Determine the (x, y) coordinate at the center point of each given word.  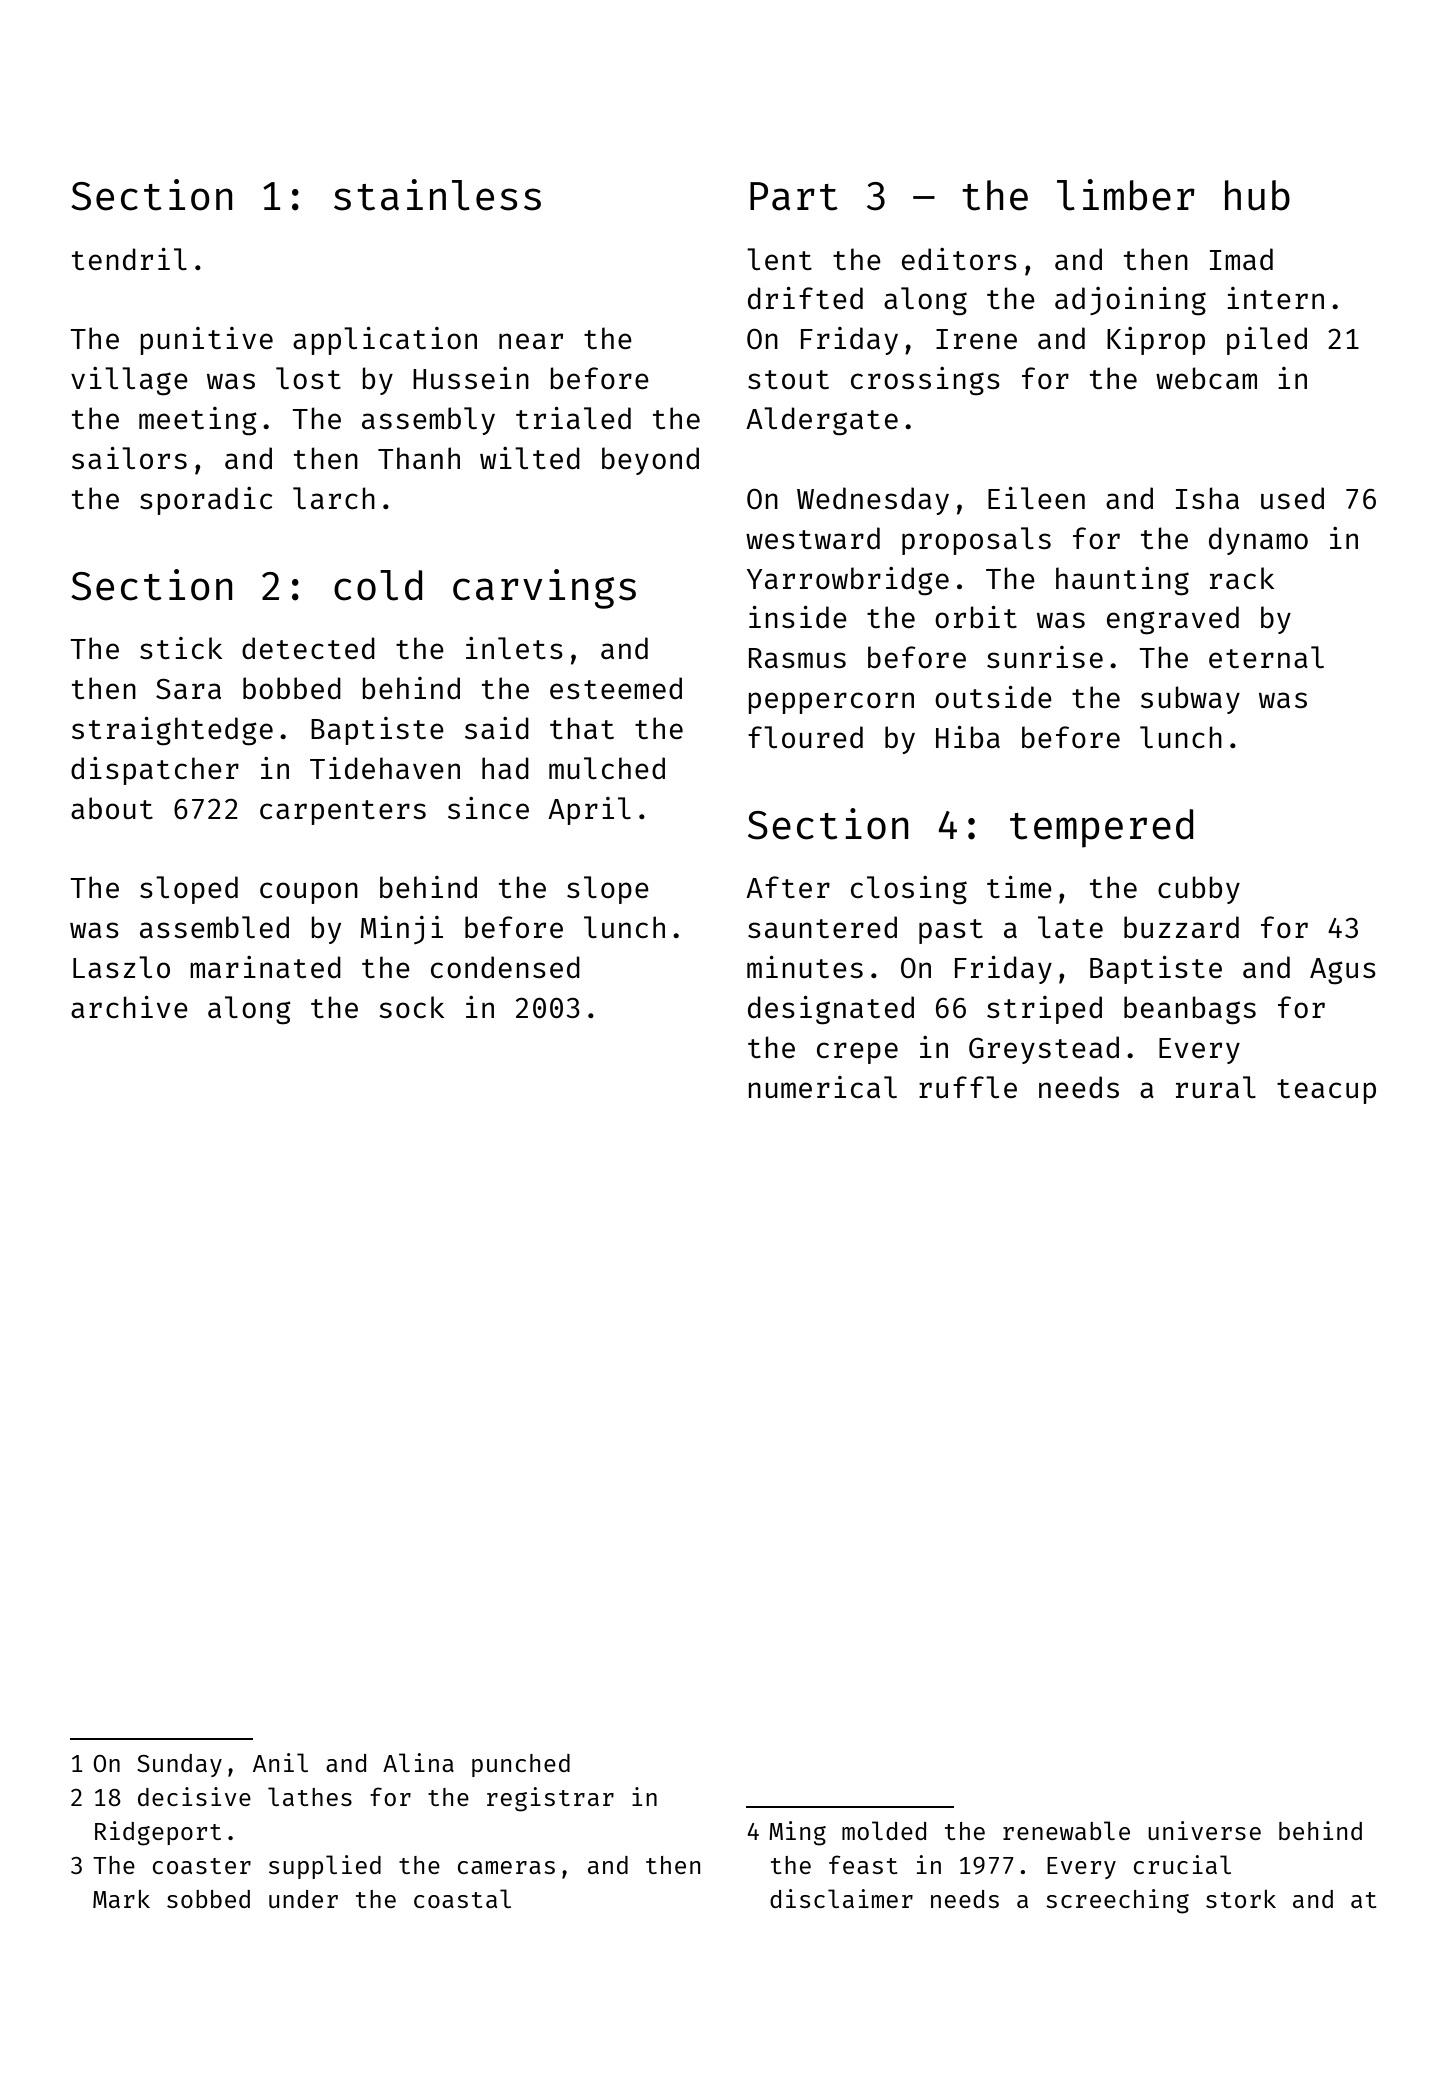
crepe (857, 1053)
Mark (121, 1899)
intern (1275, 298)
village (129, 381)
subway (1190, 700)
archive (129, 1007)
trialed (573, 418)
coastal (462, 1898)
